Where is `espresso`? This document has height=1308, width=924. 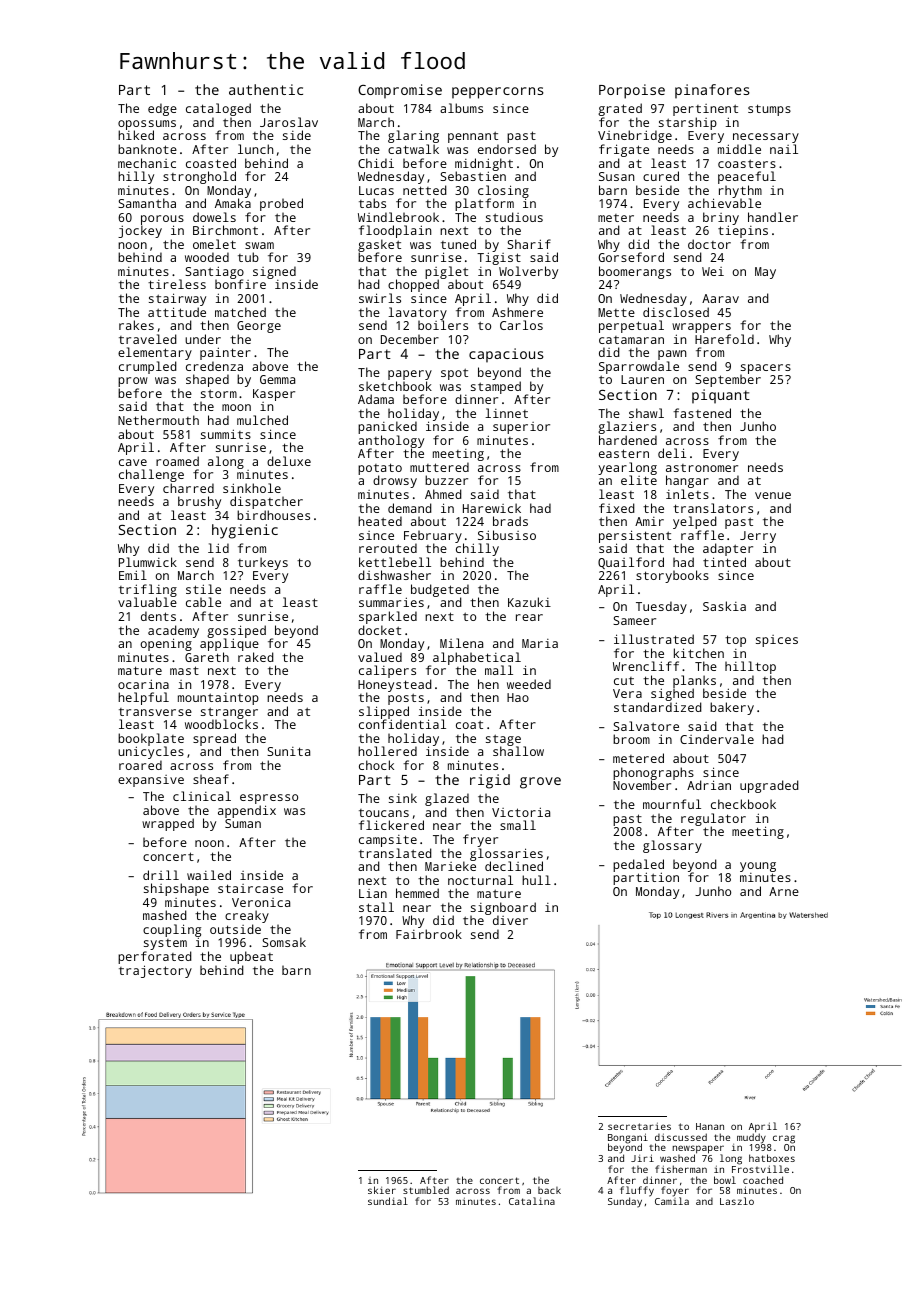 espresso is located at coordinates (269, 799).
